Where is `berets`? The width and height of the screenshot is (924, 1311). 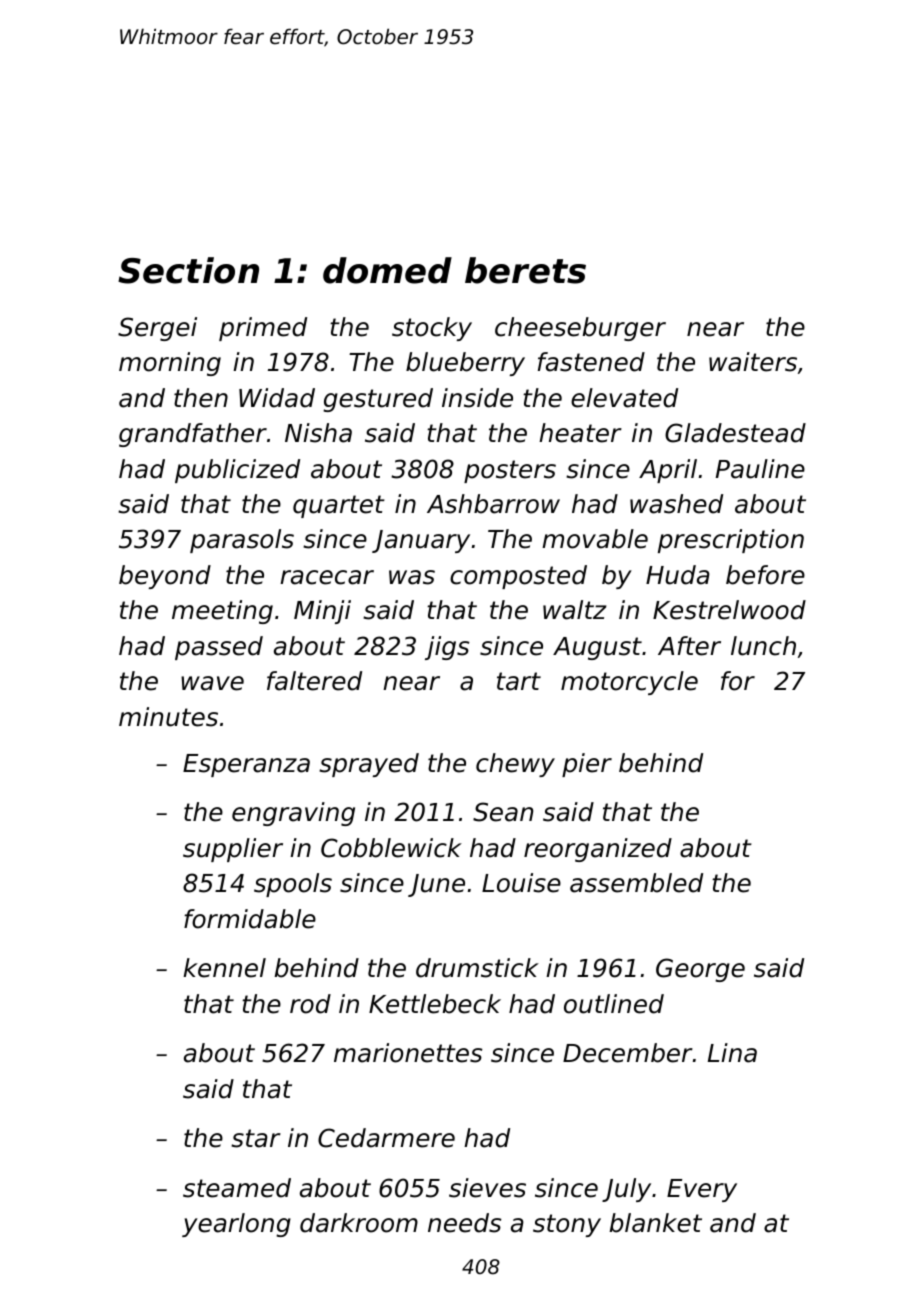
berets is located at coordinates (525, 270).
